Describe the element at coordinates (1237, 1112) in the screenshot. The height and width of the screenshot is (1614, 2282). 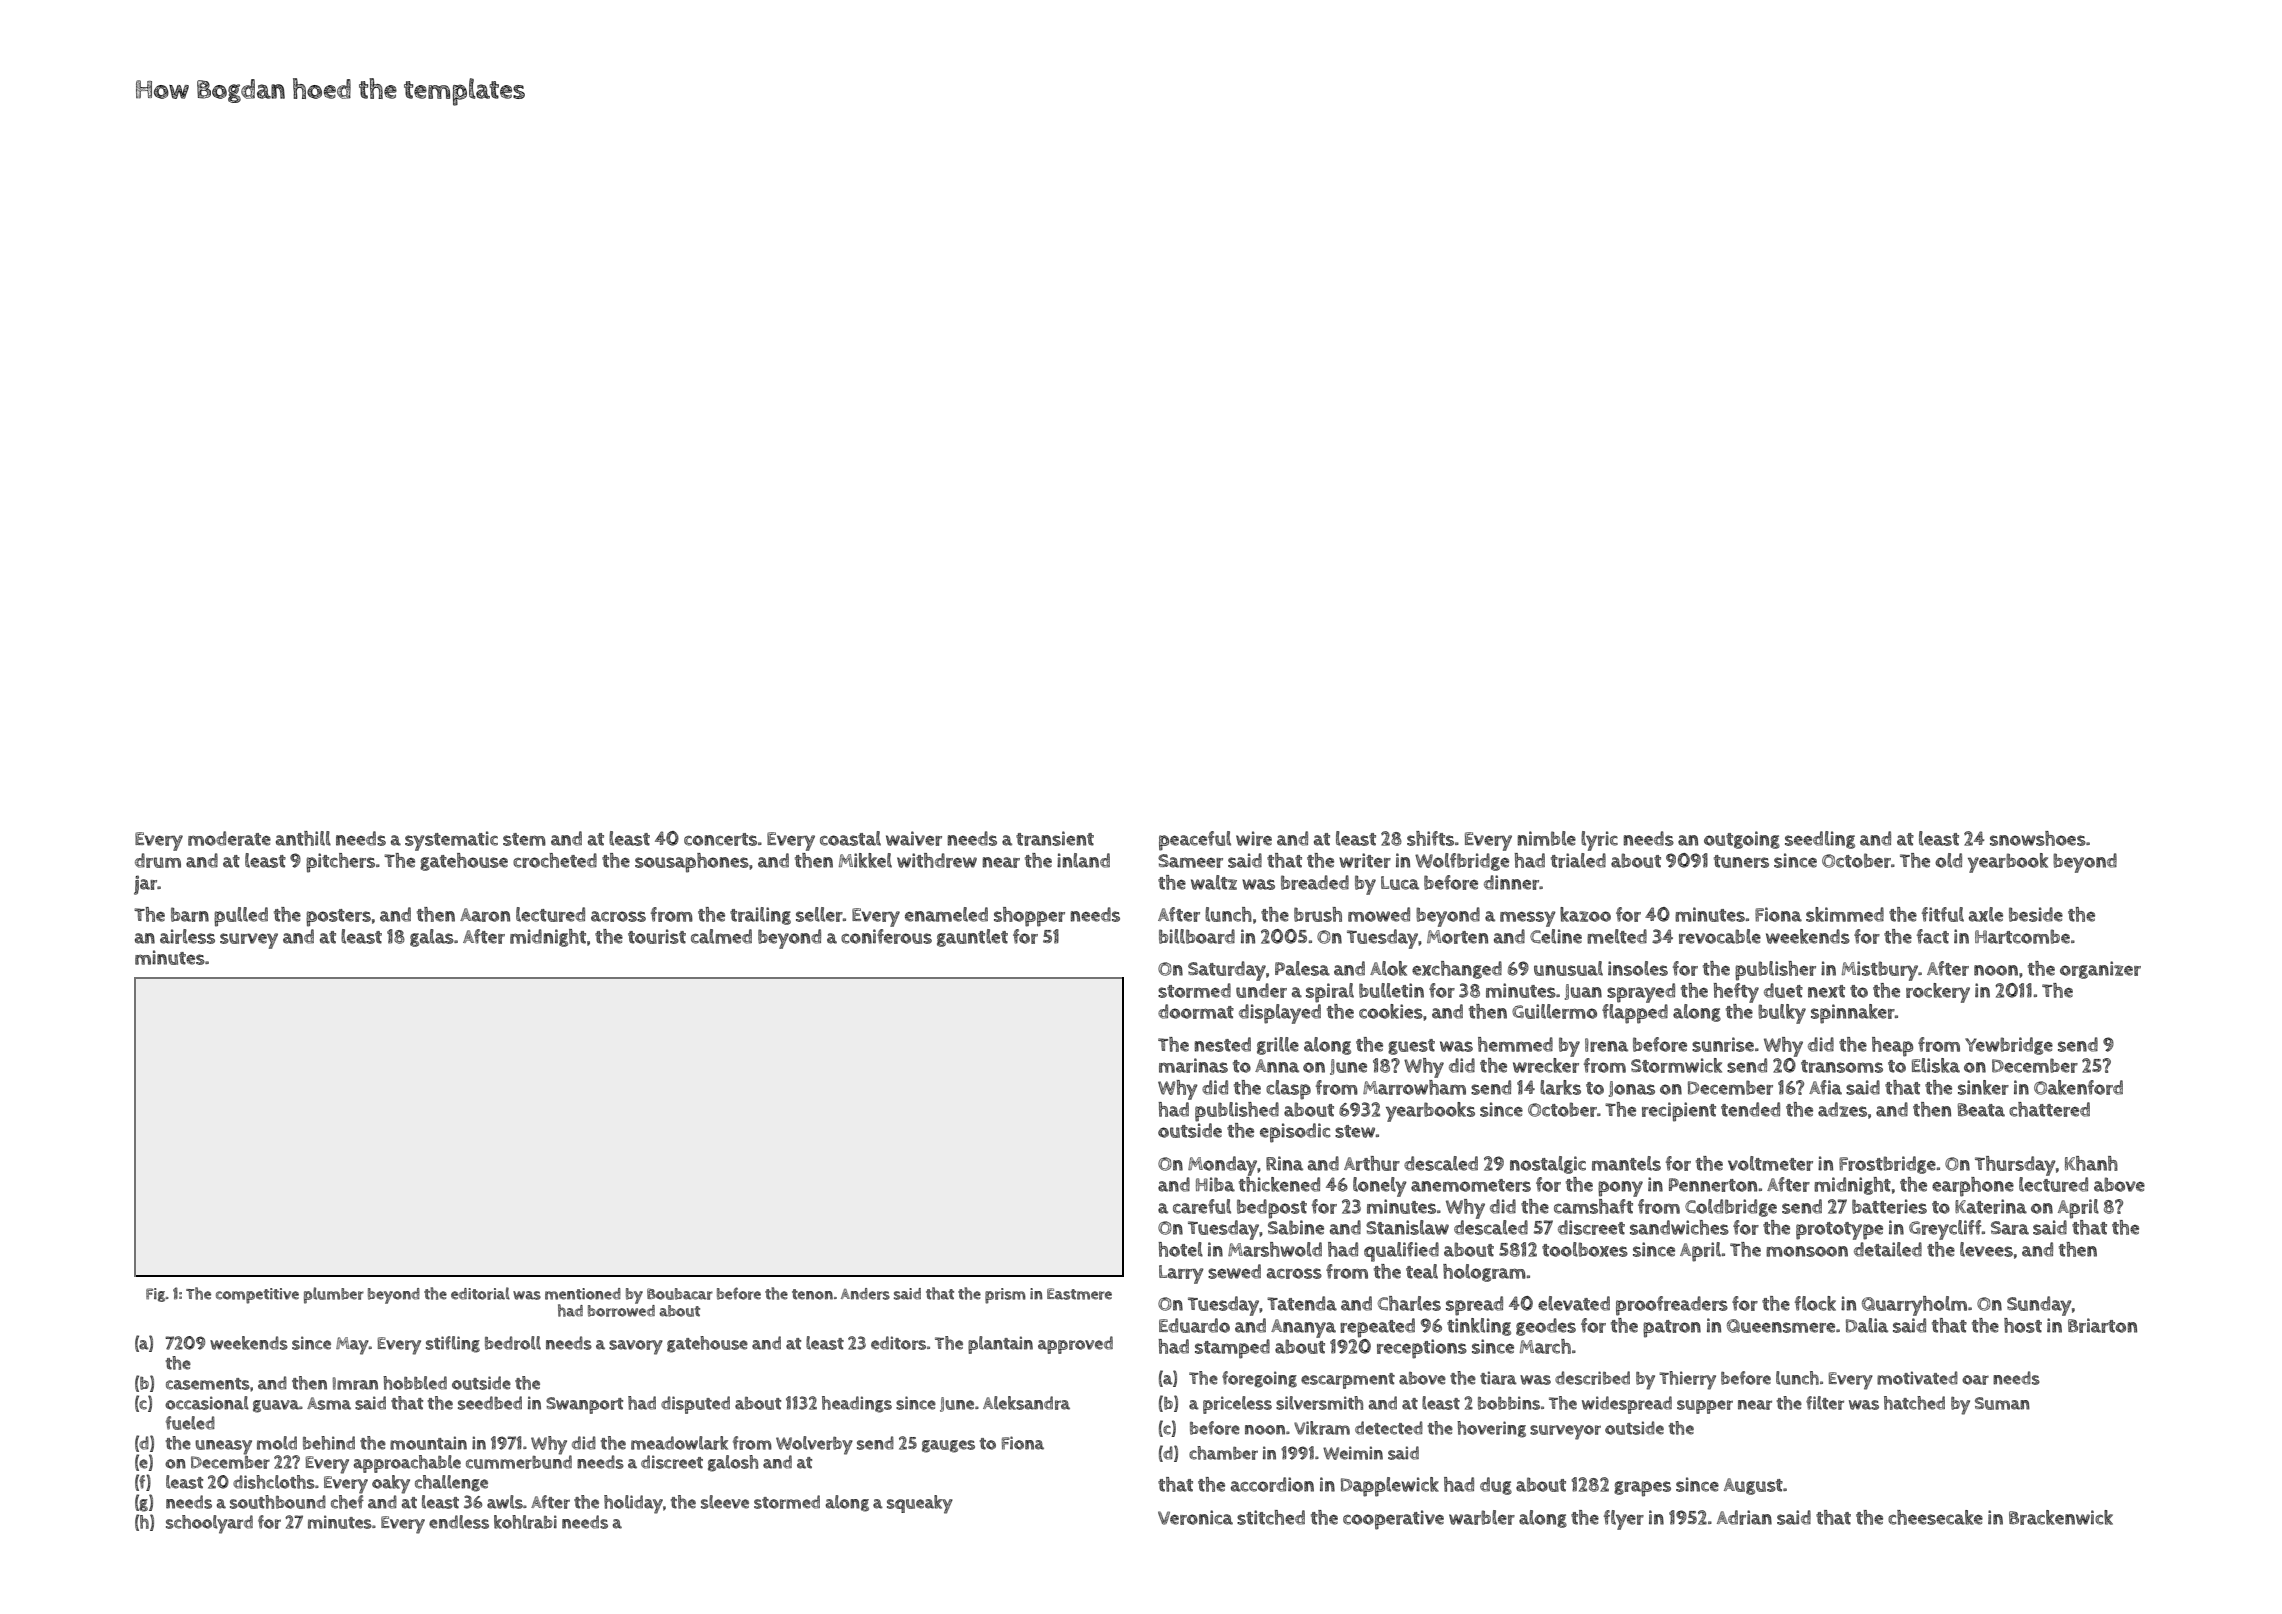
I see `published` at that location.
